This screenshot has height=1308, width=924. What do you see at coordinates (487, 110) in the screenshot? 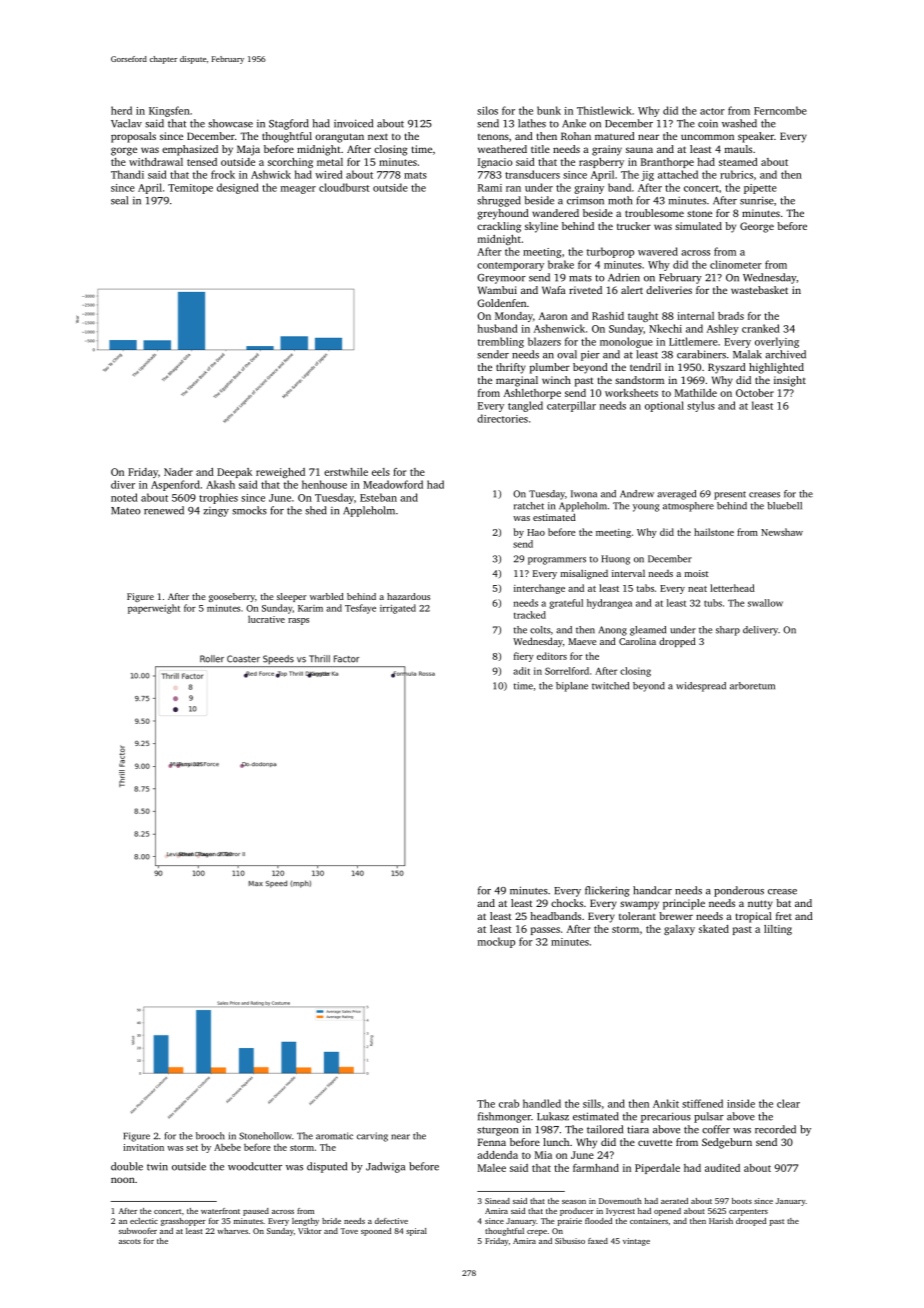
I see `silos` at bounding box center [487, 110].
